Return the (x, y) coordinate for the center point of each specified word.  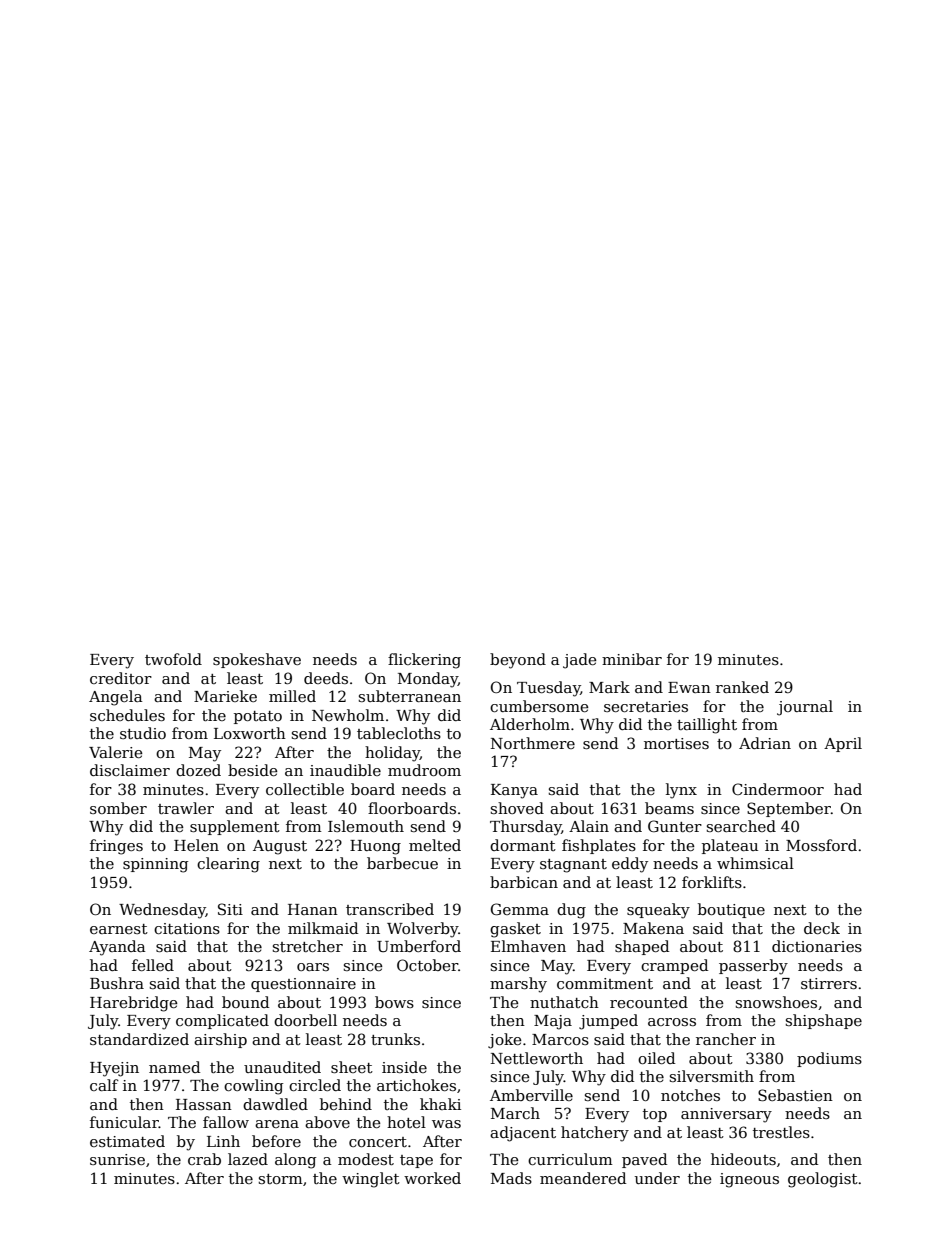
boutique (731, 910)
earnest (119, 929)
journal (805, 708)
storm (281, 1179)
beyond (518, 661)
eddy (630, 865)
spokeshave (257, 660)
